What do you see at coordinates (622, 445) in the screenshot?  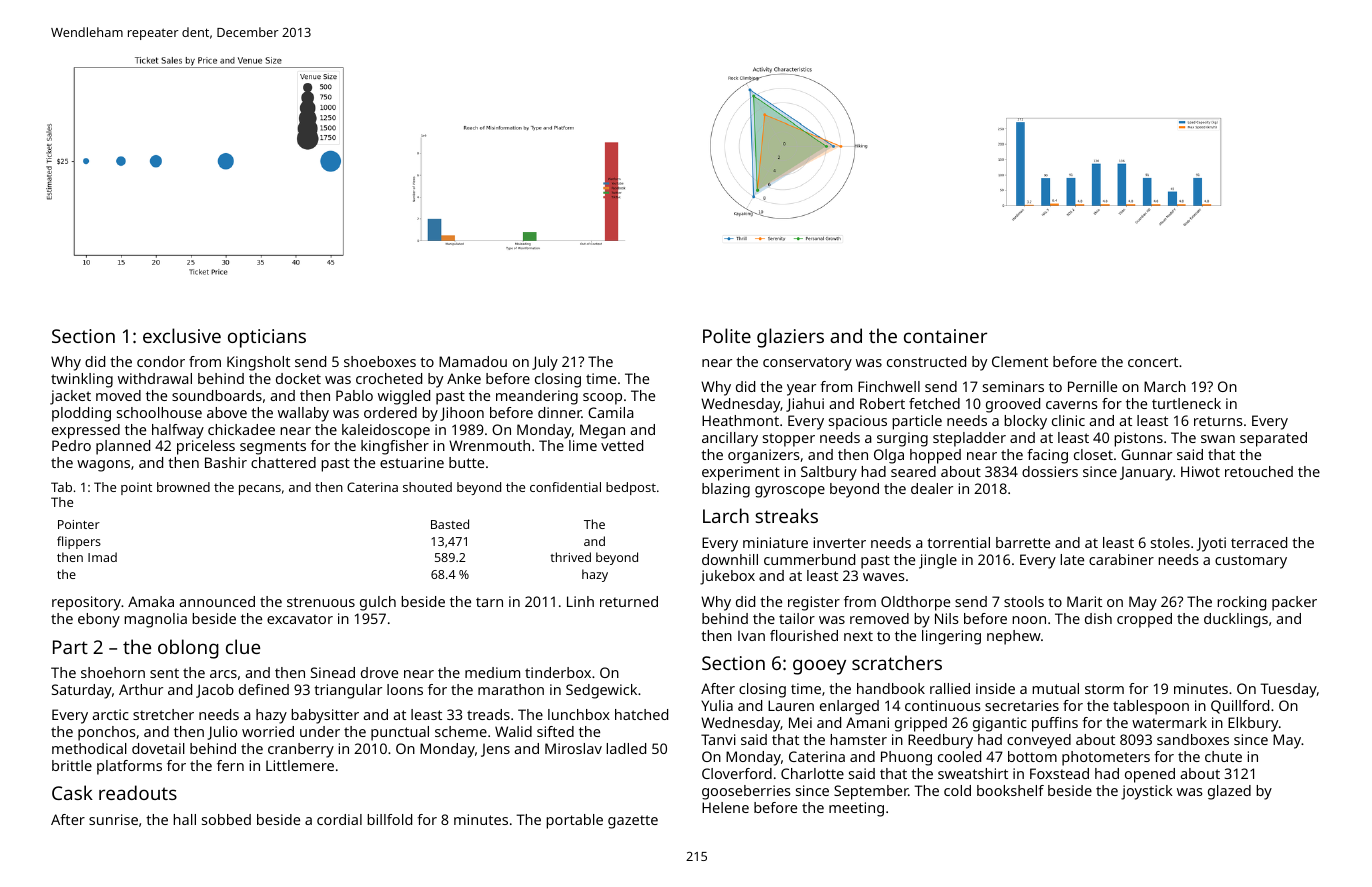 I see `vetted` at bounding box center [622, 445].
